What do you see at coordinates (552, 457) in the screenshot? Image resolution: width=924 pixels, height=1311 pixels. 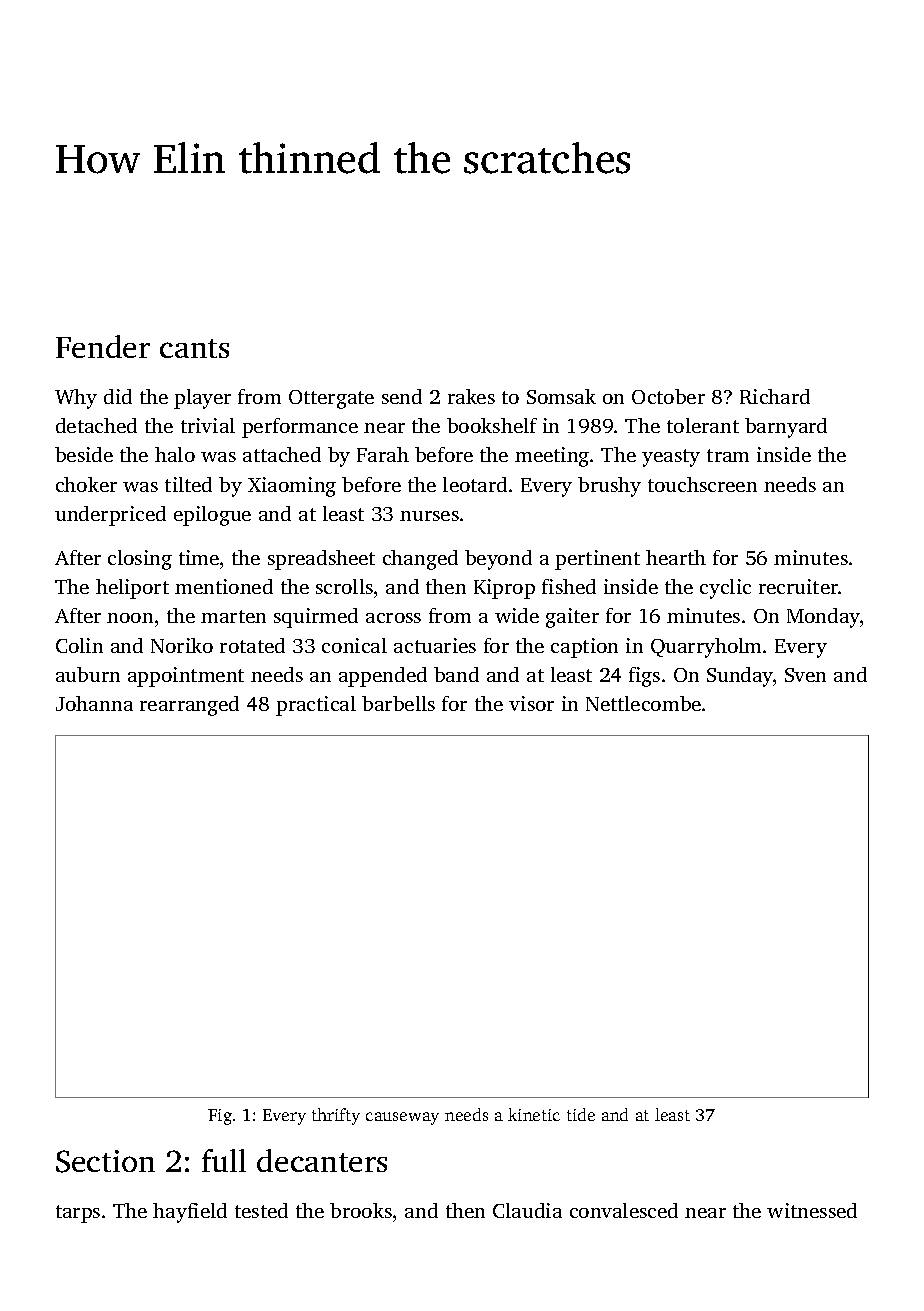 I see `meeting` at bounding box center [552, 457].
